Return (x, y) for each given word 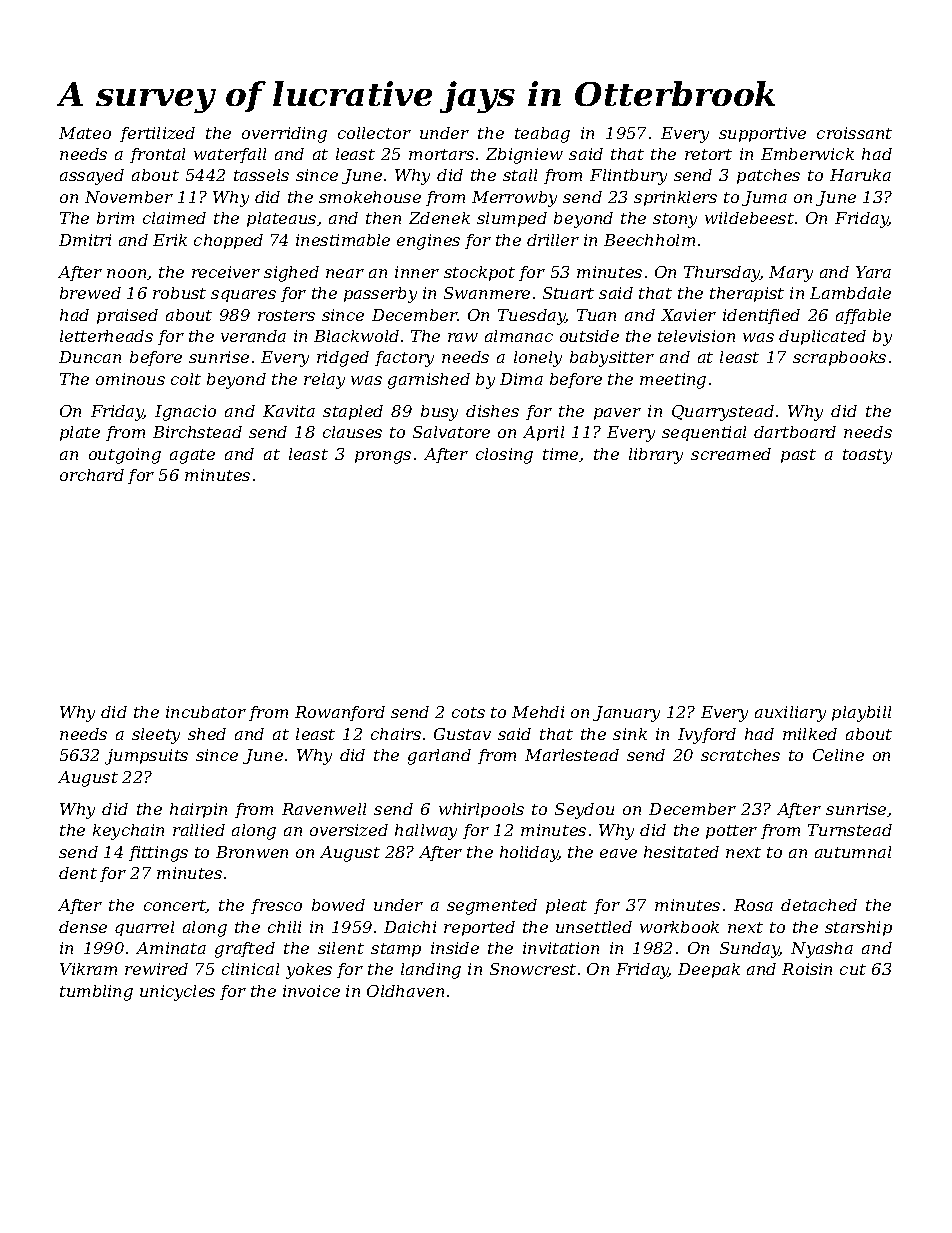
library (656, 456)
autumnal (853, 852)
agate (192, 456)
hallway (426, 832)
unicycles (177, 993)
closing (504, 456)
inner (417, 272)
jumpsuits (146, 757)
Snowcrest (533, 969)
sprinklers (675, 198)
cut (853, 969)
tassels (261, 175)
